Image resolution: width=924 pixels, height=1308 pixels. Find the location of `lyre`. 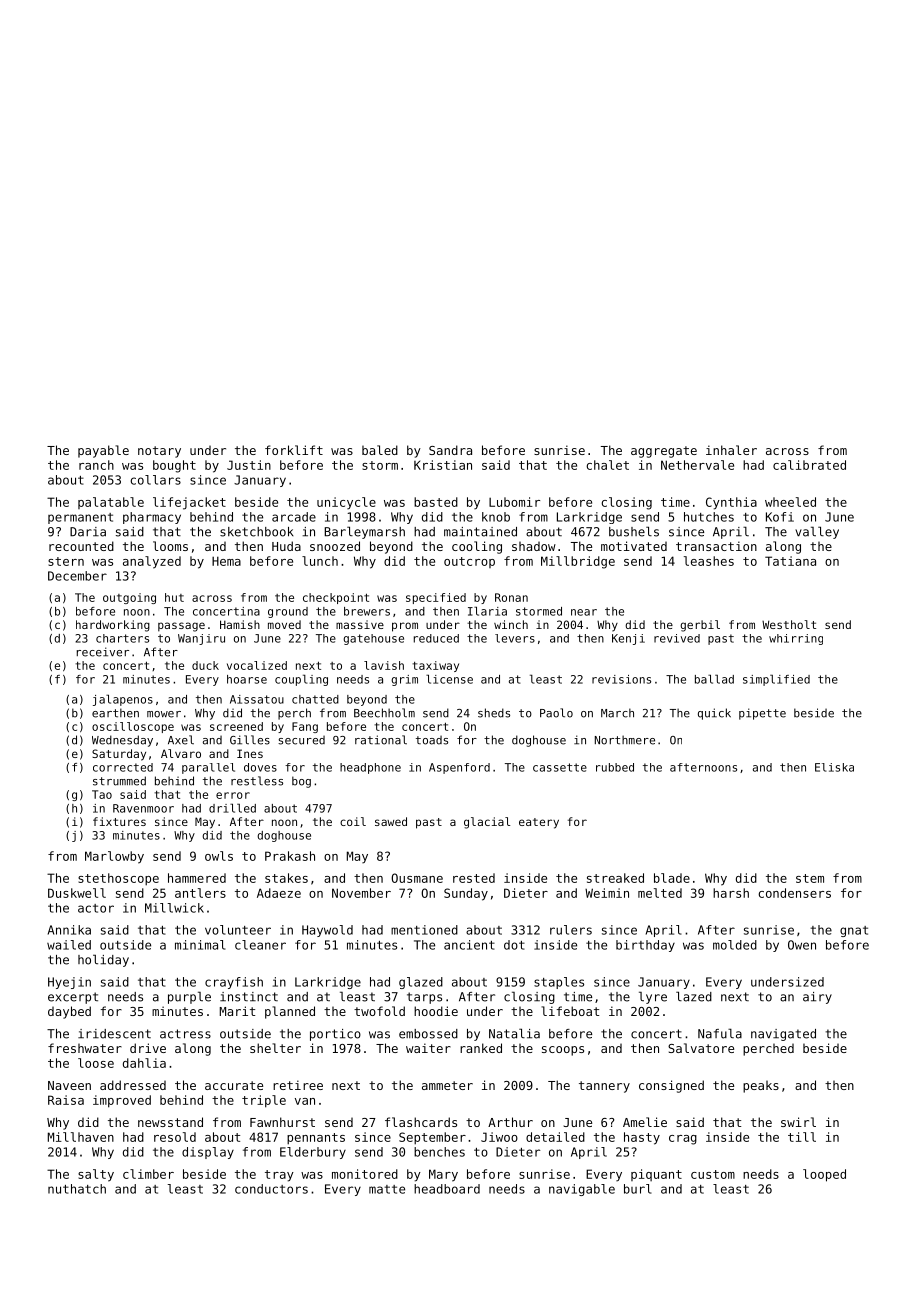

lyre is located at coordinates (653, 997).
